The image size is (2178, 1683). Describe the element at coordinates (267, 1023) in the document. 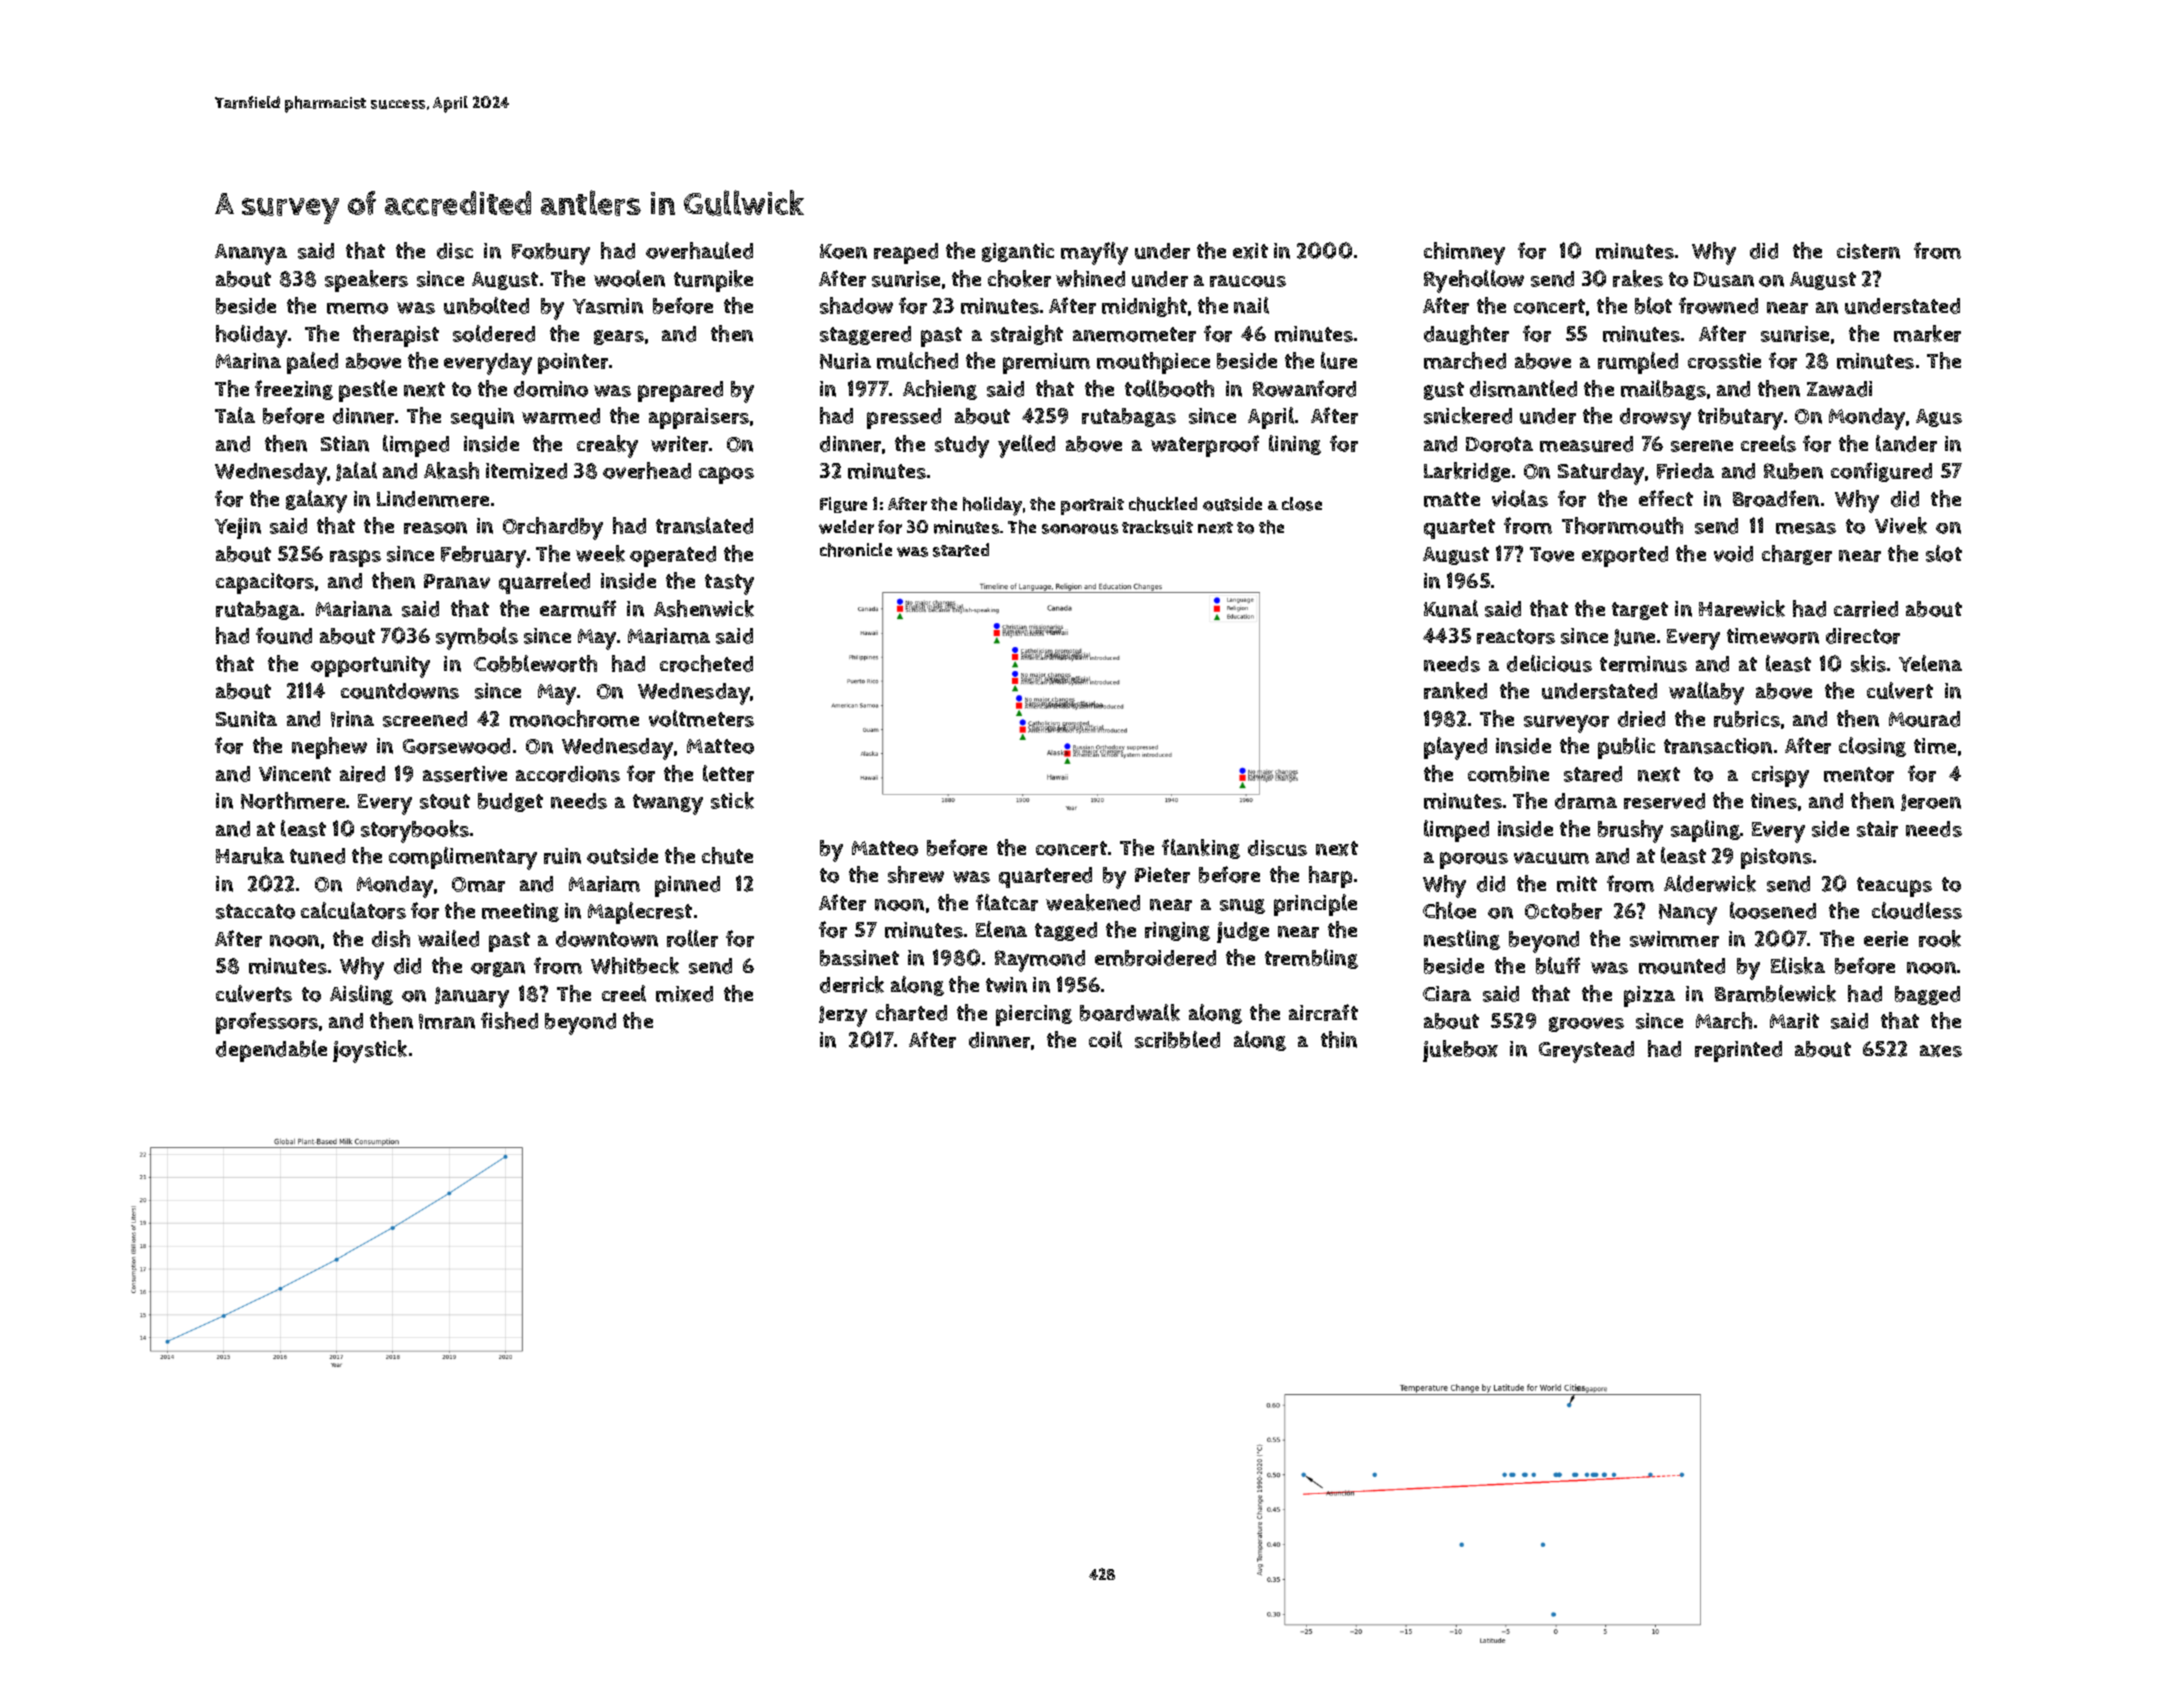

I see `professors` at that location.
